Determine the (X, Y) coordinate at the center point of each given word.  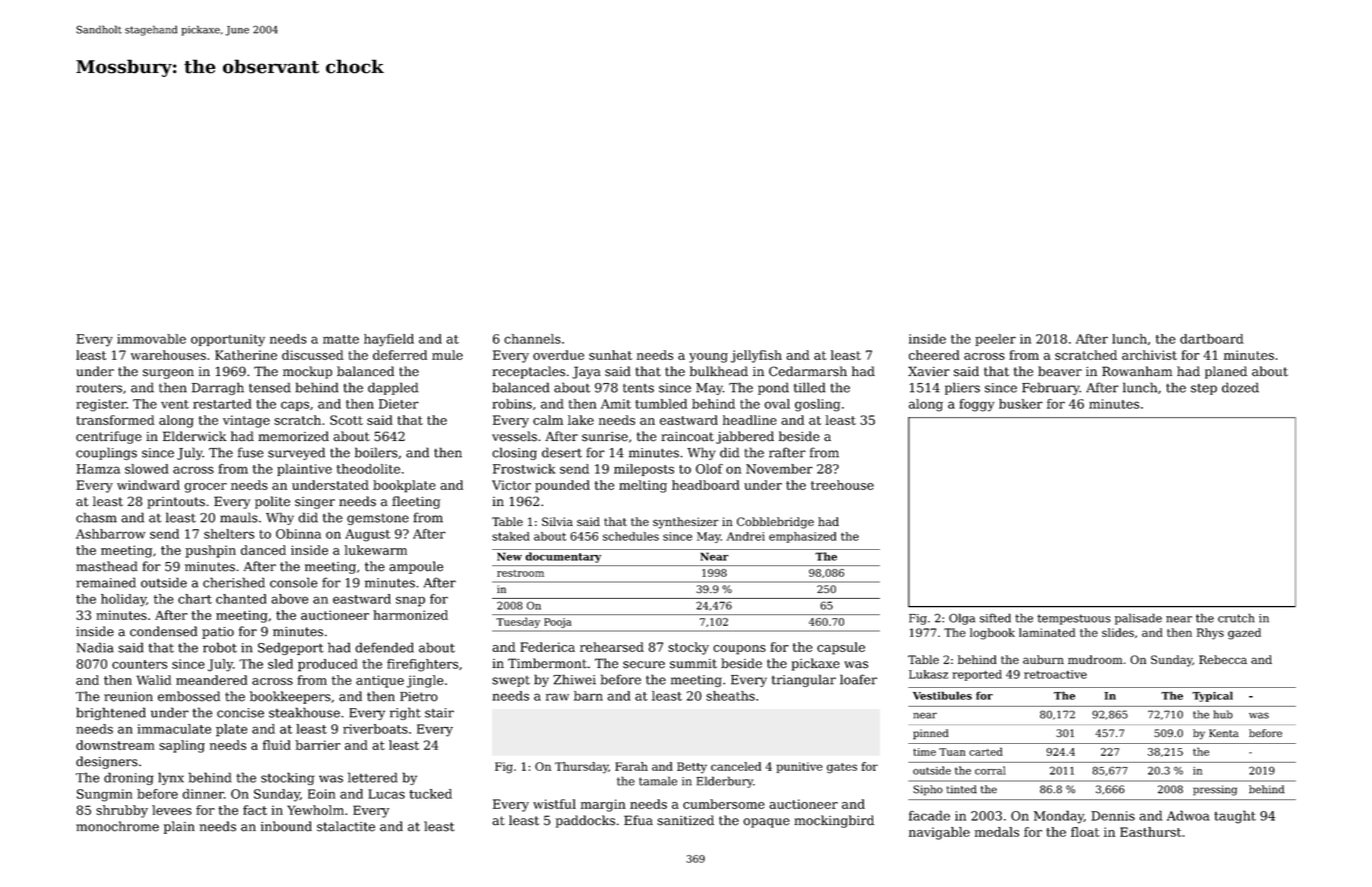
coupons (739, 650)
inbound (286, 826)
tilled (810, 387)
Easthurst (1151, 832)
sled (280, 664)
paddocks (585, 821)
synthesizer (686, 523)
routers (99, 388)
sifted (995, 618)
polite (272, 502)
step (1204, 389)
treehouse (842, 485)
